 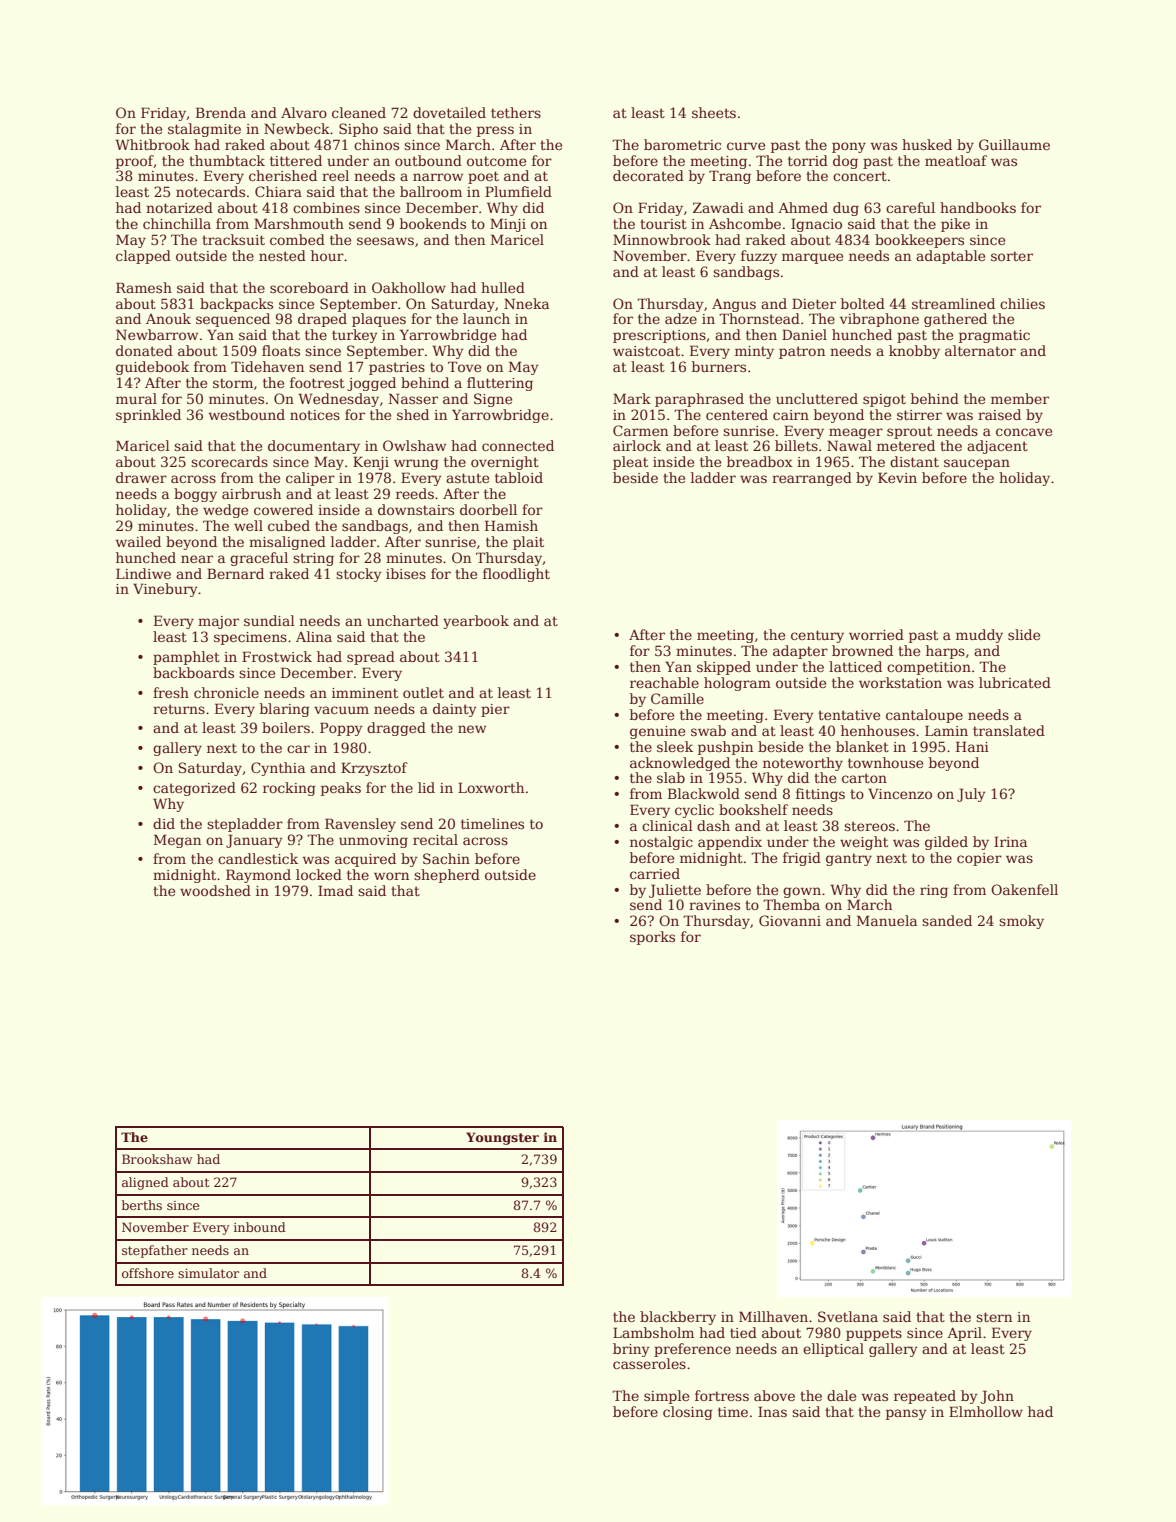 I want to click on Bernard, so click(x=235, y=573).
